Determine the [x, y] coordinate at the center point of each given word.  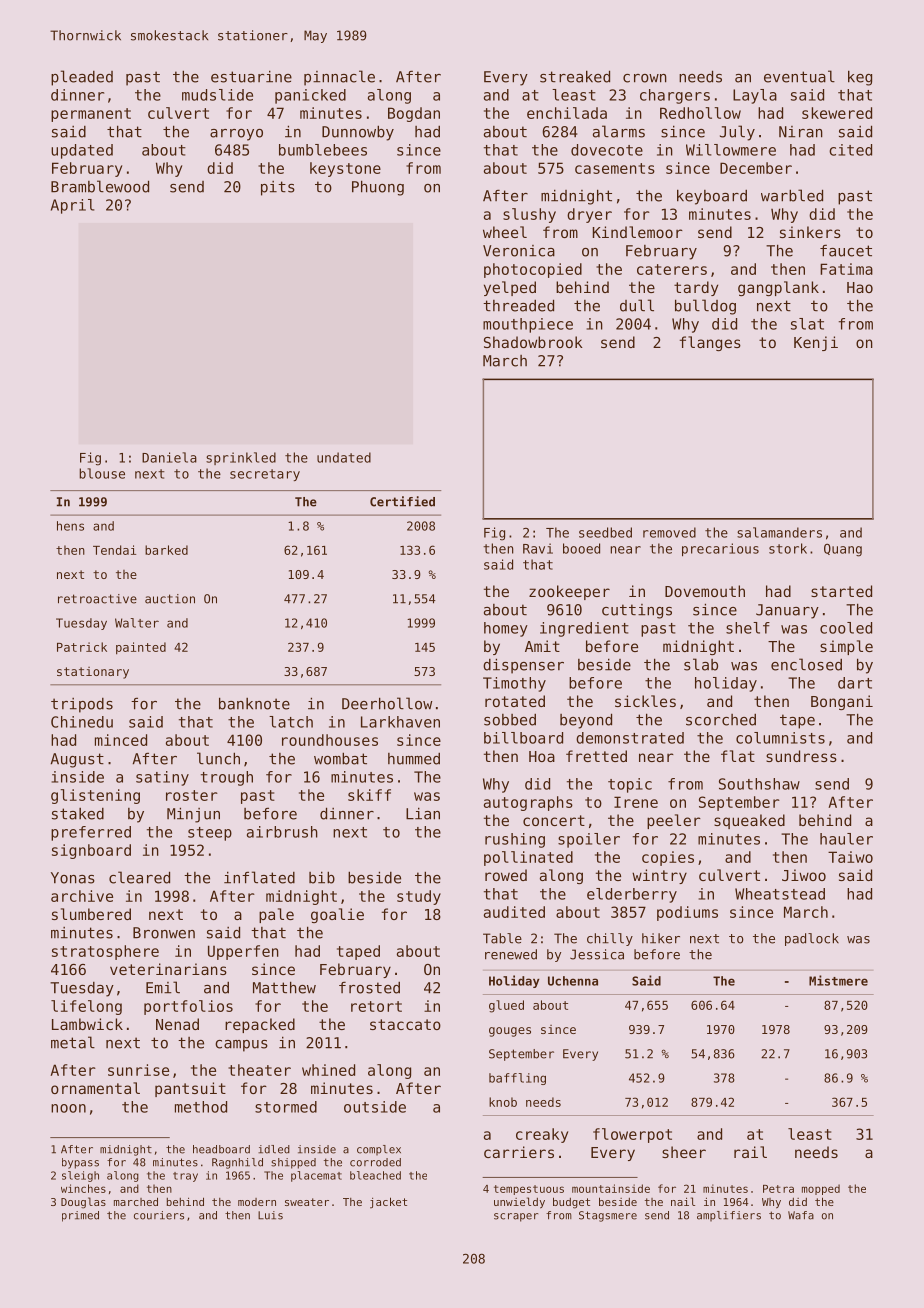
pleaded [82, 78]
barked [166, 550]
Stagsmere [608, 1216]
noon [68, 1108]
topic [630, 785]
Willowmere [731, 150]
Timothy [514, 684]
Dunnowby [358, 133]
